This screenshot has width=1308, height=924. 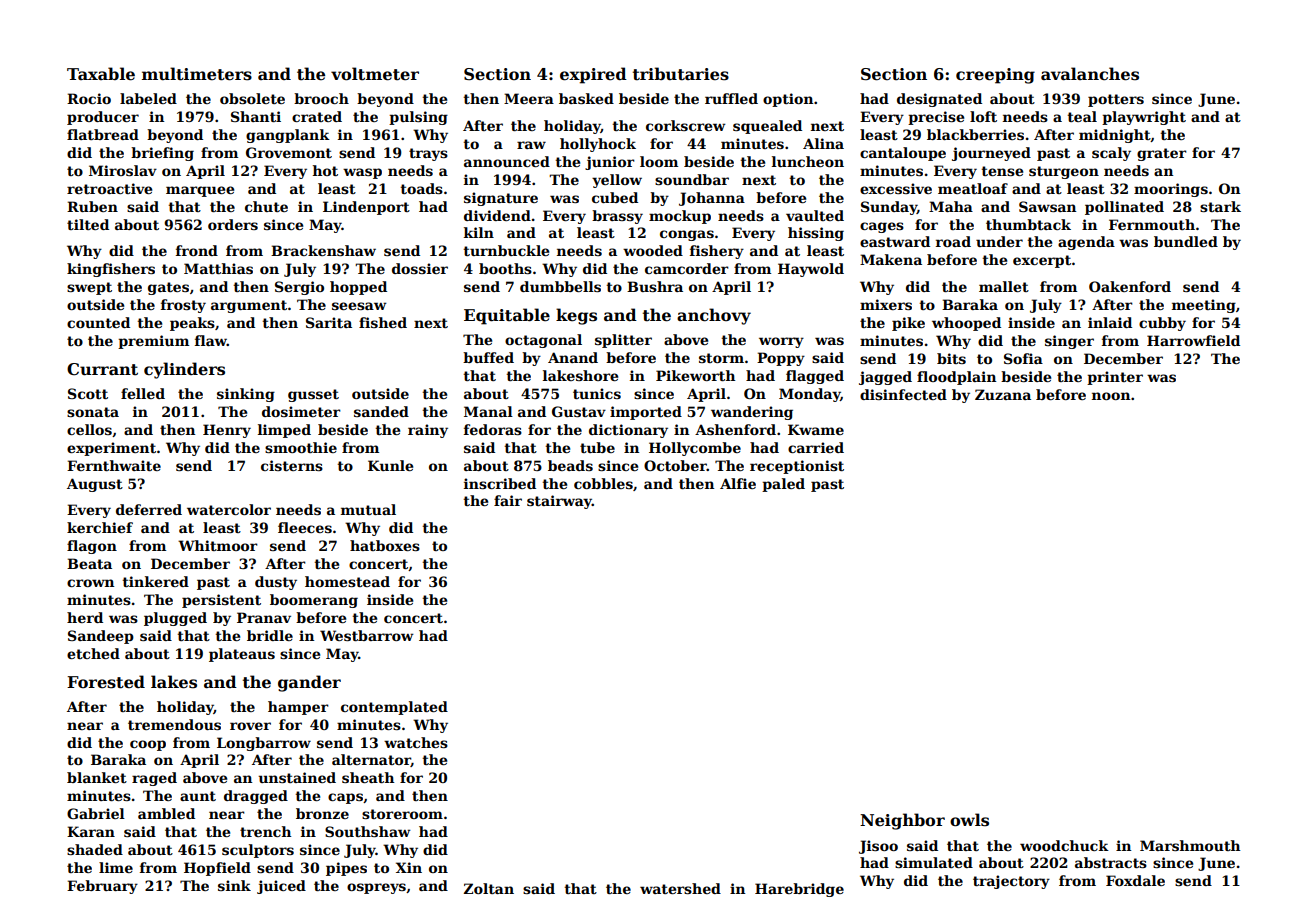 What do you see at coordinates (1193, 340) in the screenshot?
I see `Harrowfield` at bounding box center [1193, 340].
